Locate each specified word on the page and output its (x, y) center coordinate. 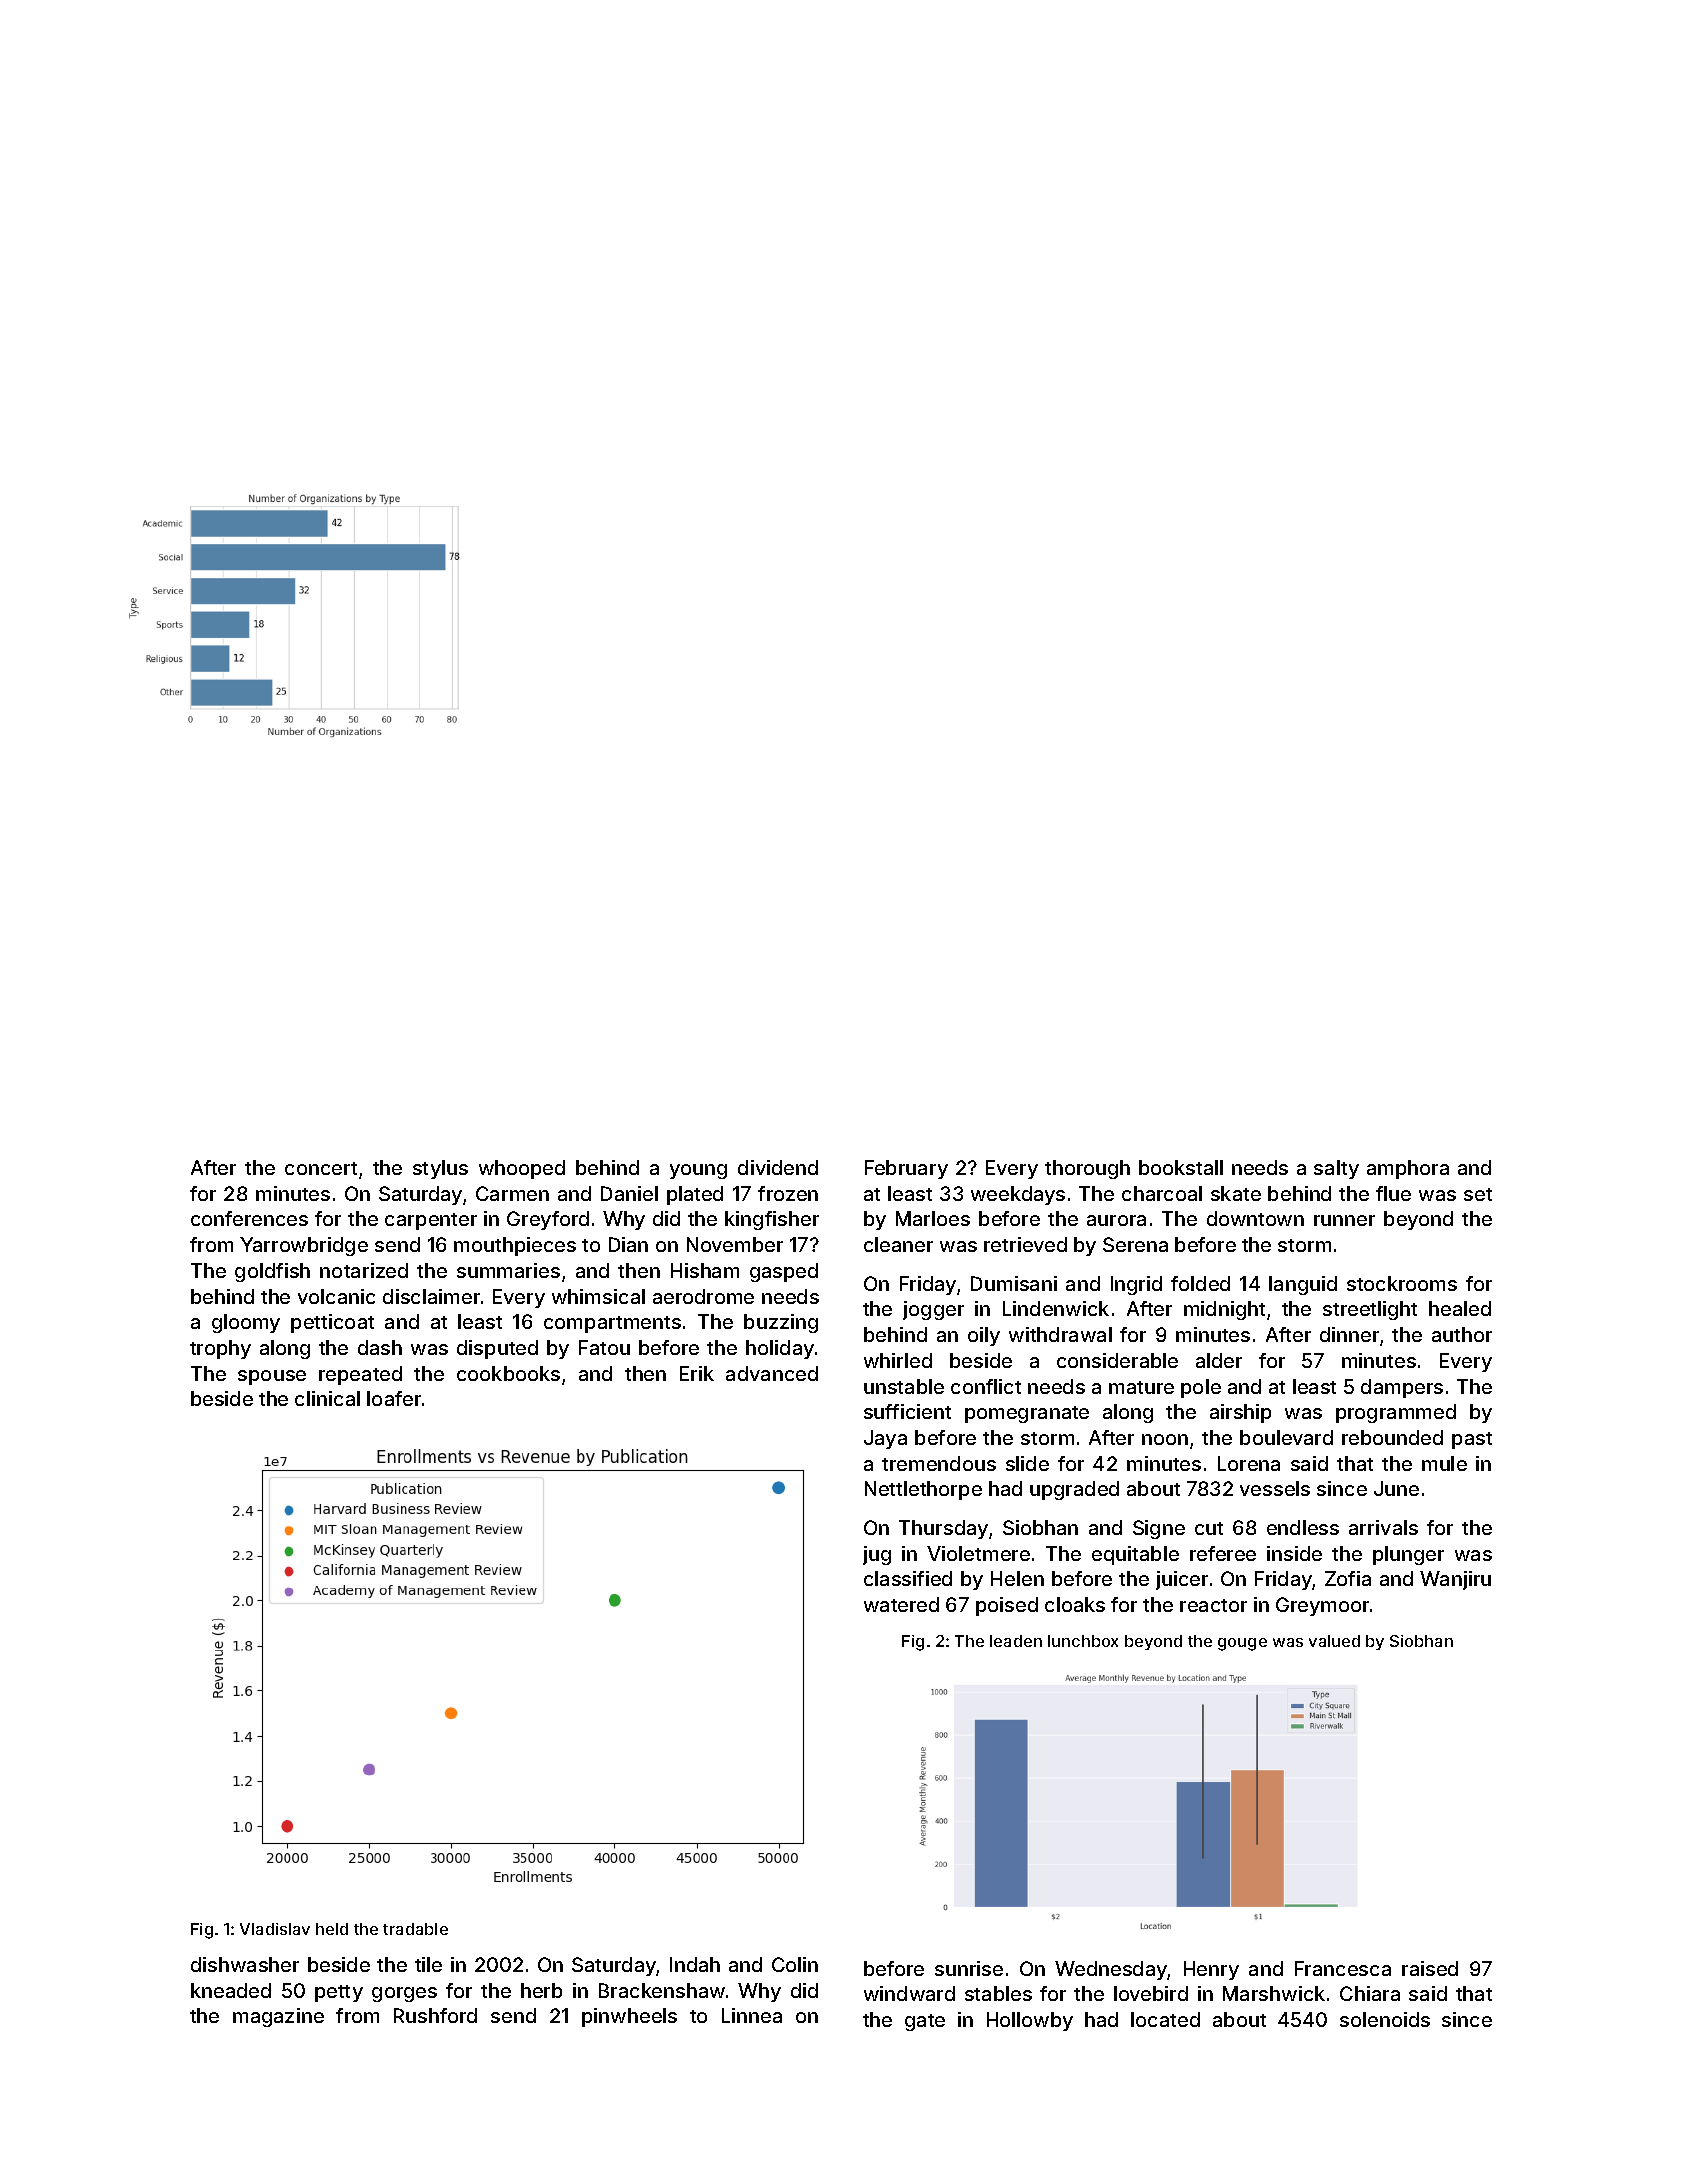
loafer (394, 1398)
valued (1334, 1641)
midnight (1224, 1310)
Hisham (705, 1270)
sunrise (969, 1968)
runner (1344, 1220)
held (332, 1929)
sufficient (907, 1411)
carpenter (431, 1221)
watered (901, 1604)
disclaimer (431, 1296)
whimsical (598, 1296)
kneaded (231, 1990)
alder (1219, 1360)
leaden (1016, 1641)
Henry (1211, 1970)
